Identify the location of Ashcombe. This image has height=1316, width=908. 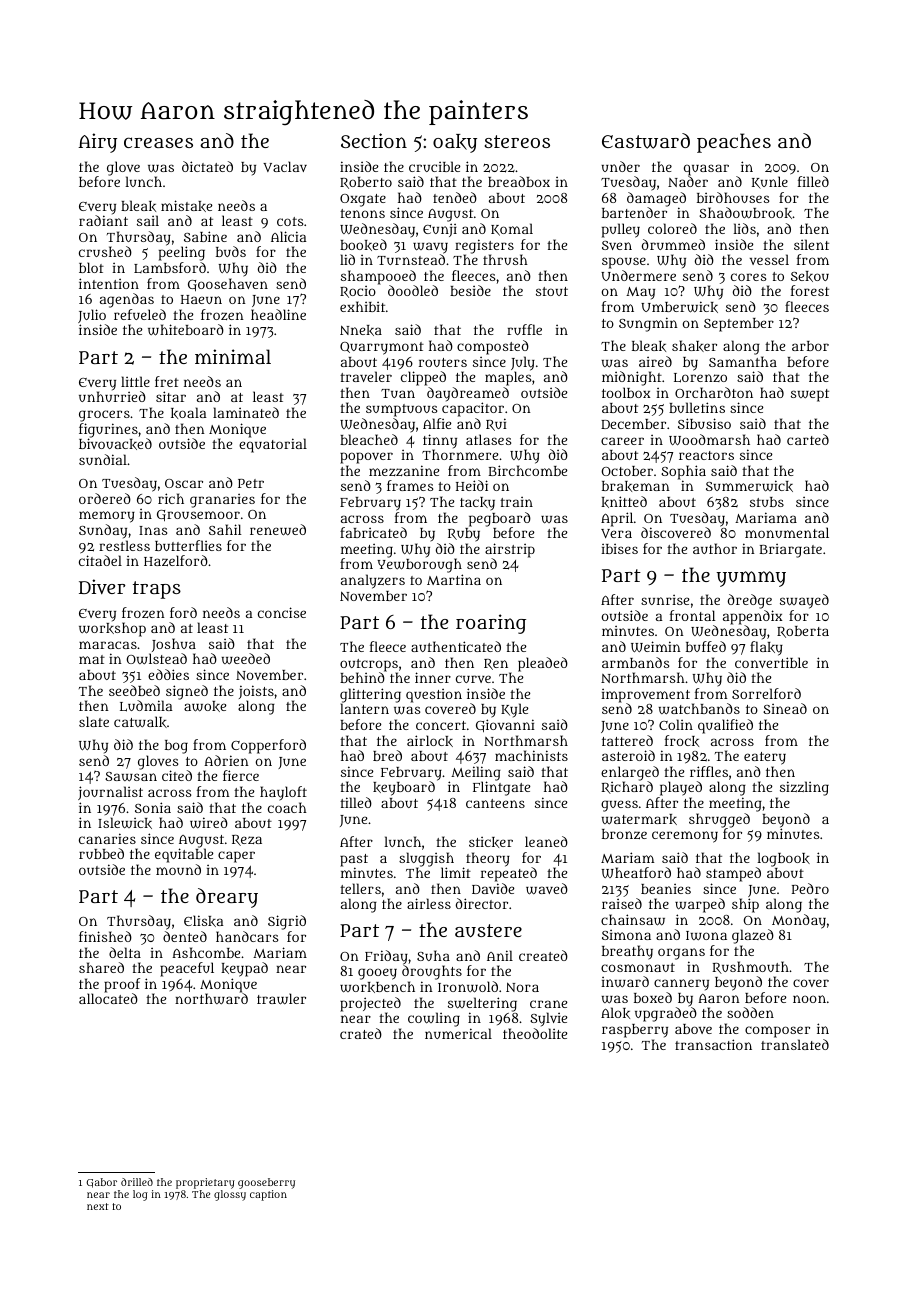
(206, 952).
